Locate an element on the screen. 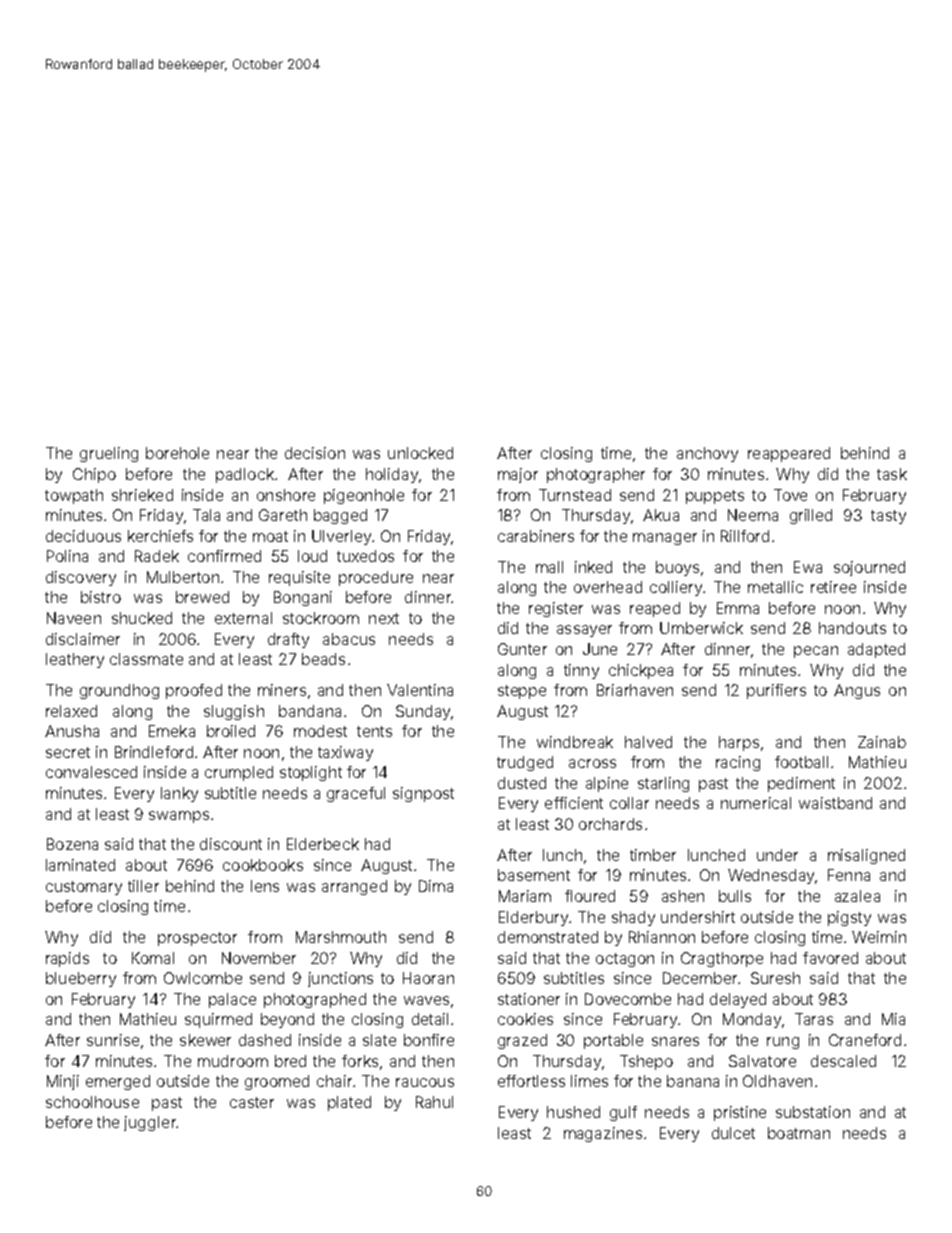 The image size is (952, 1233). juggler is located at coordinates (150, 1123).
